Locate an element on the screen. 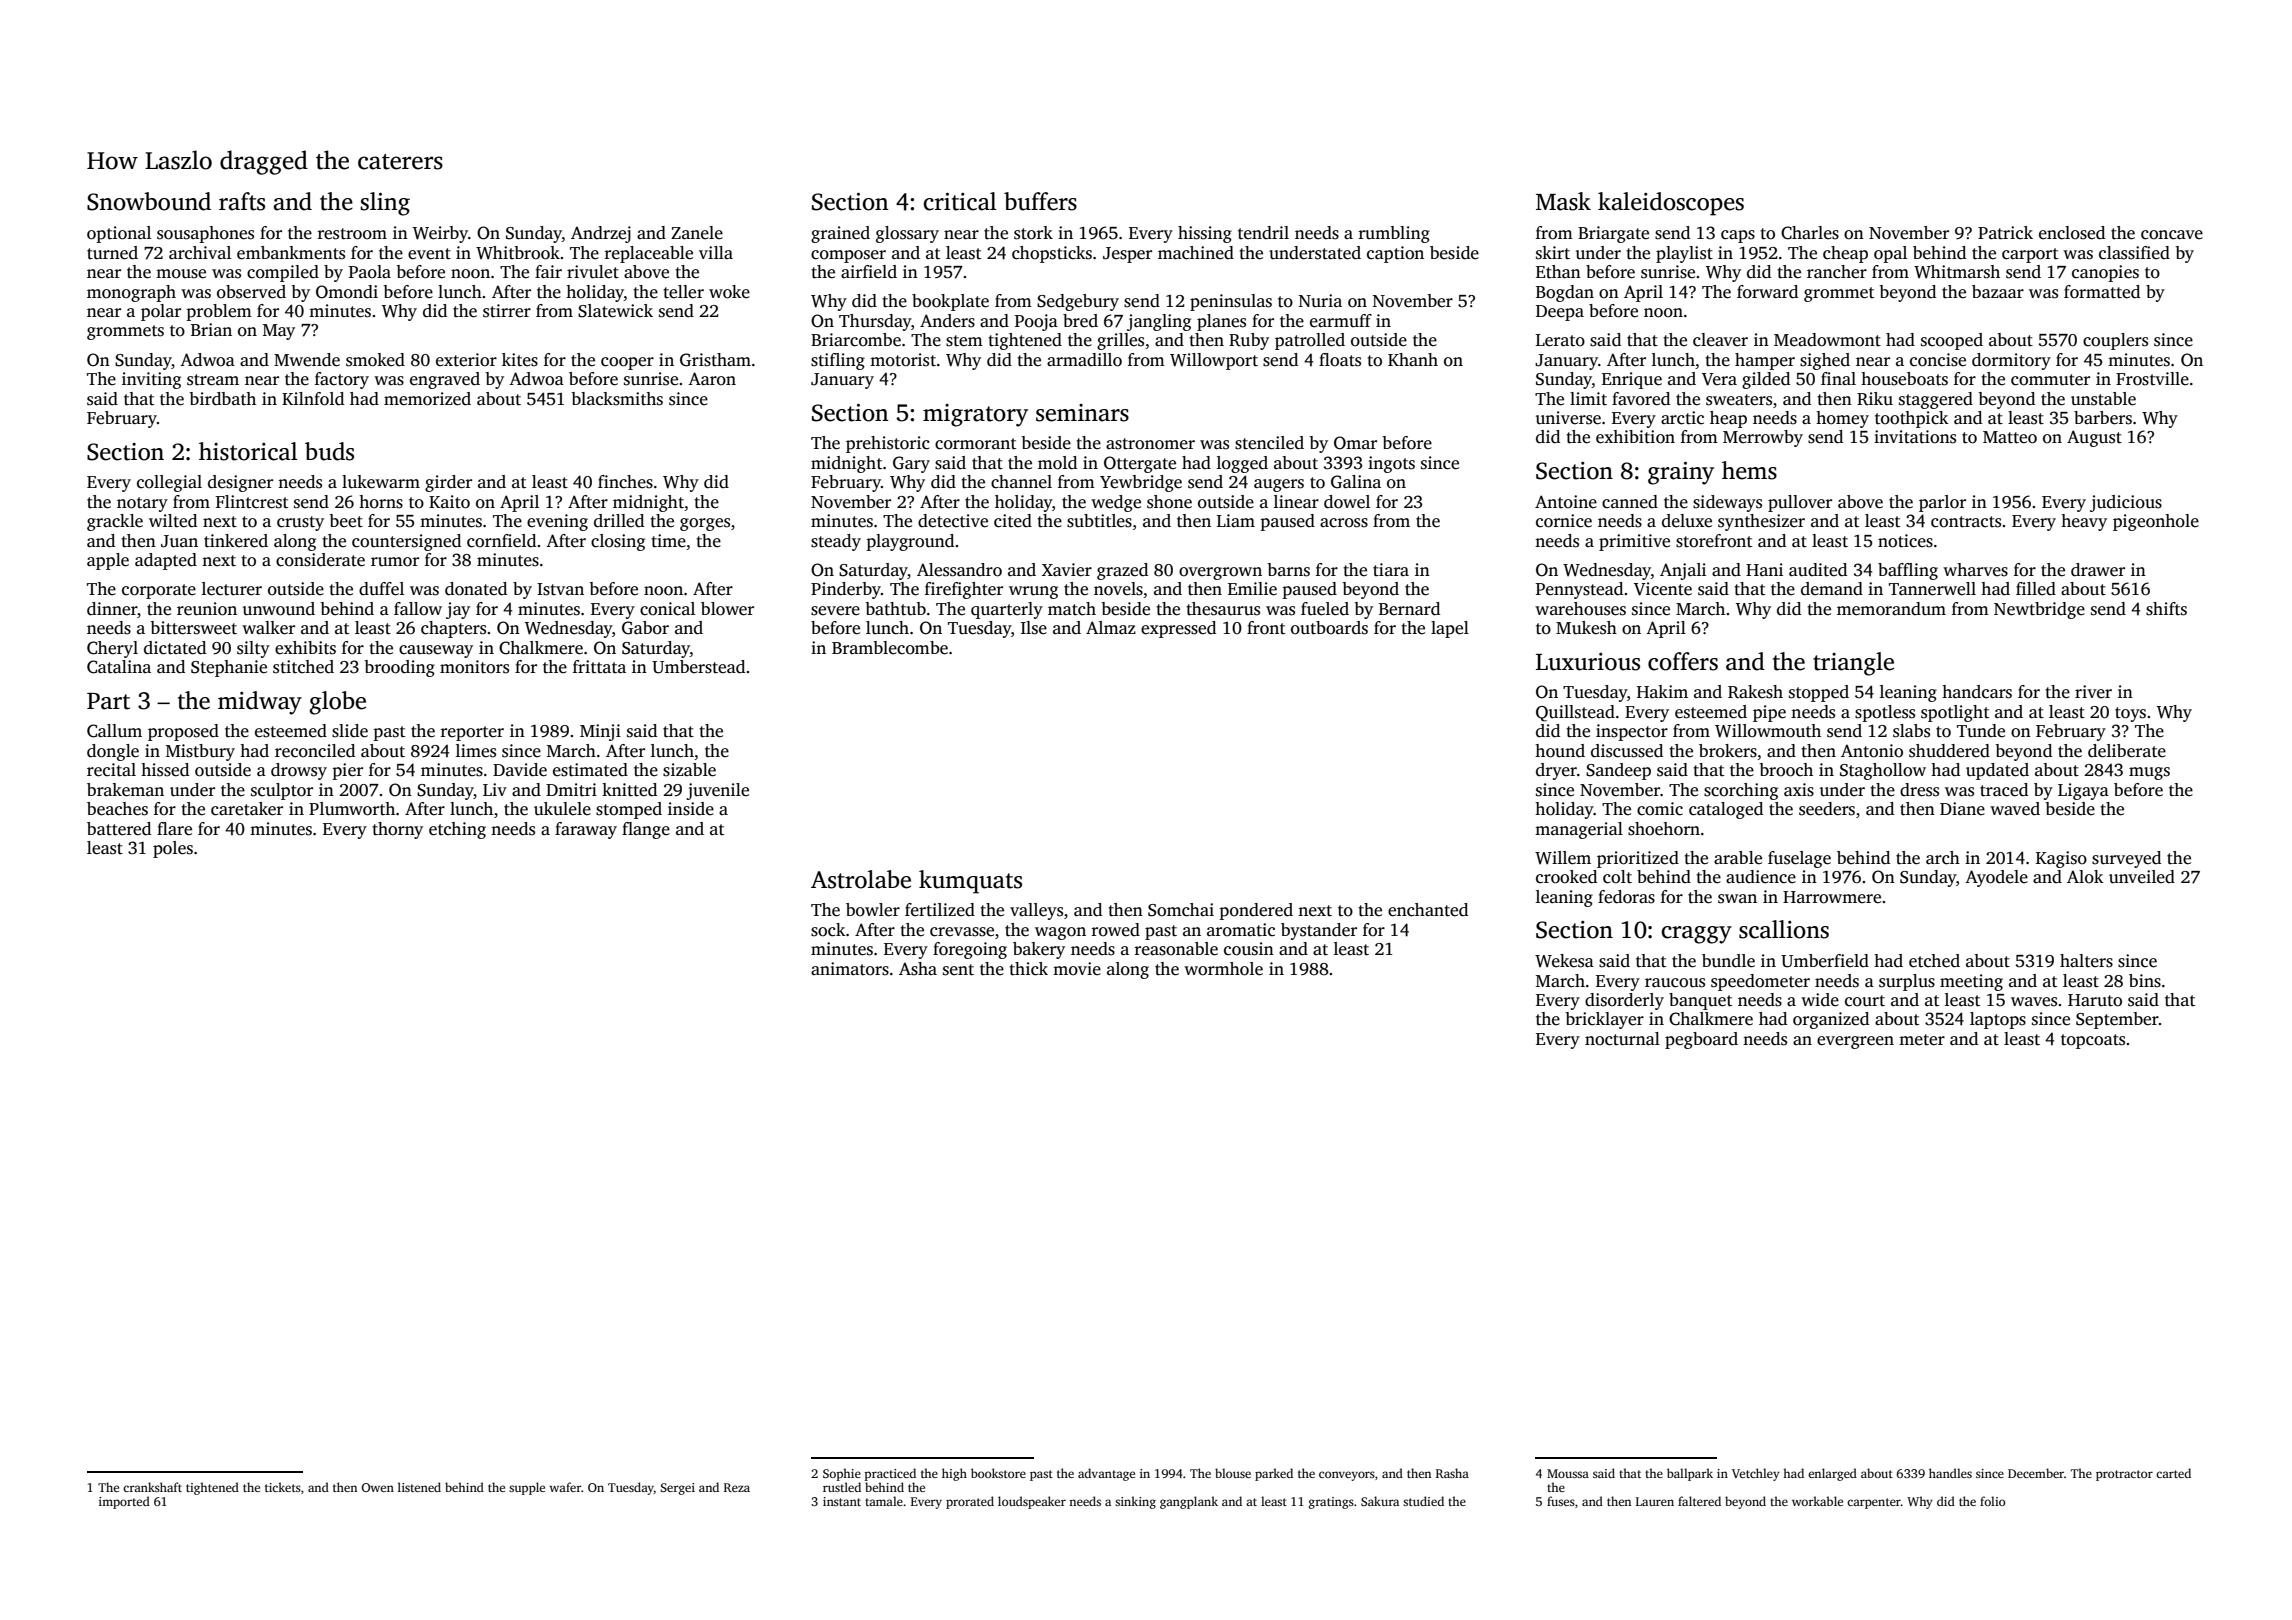  cataloged is located at coordinates (1726, 810).
